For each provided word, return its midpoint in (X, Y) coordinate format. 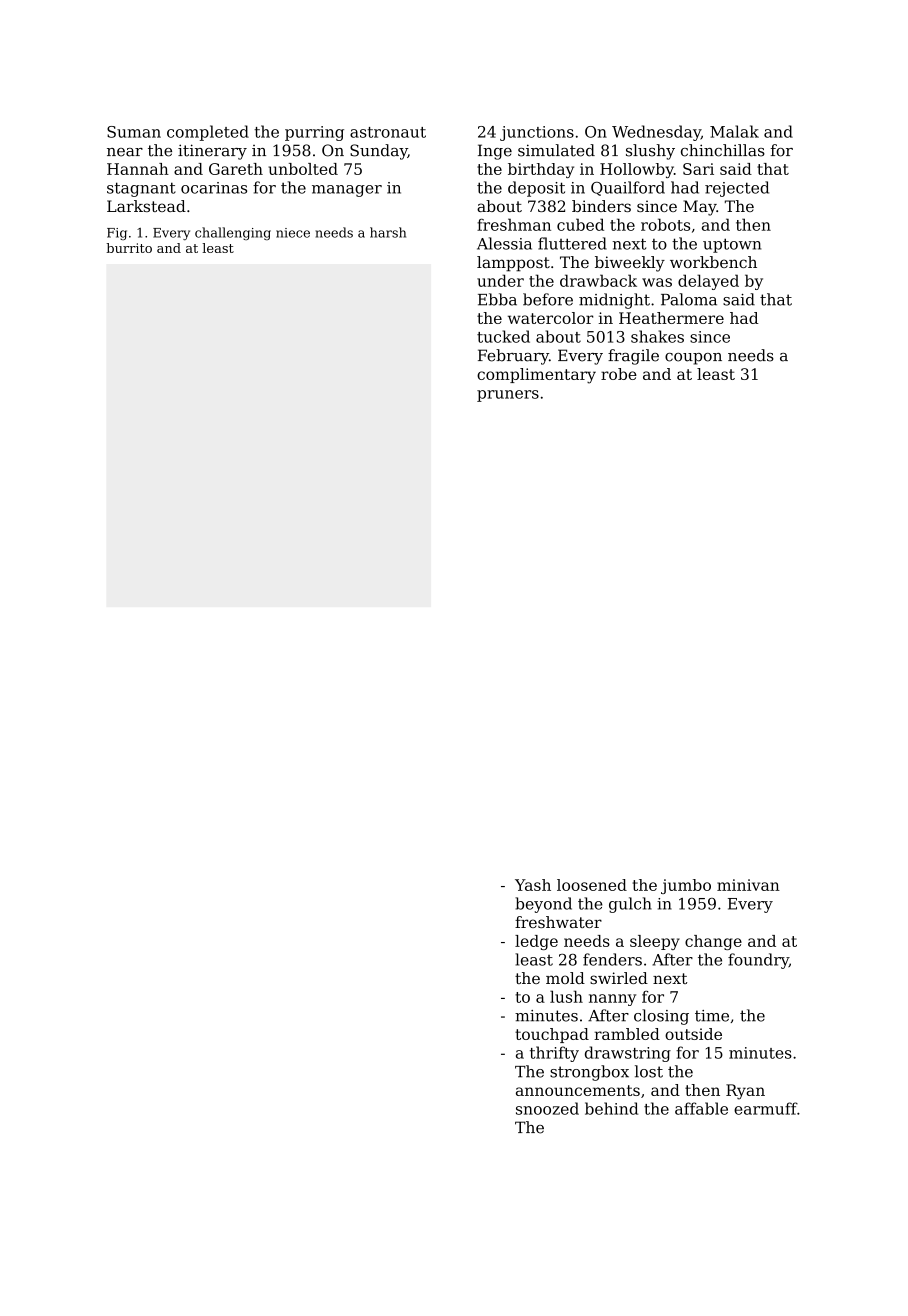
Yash (533, 885)
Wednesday (656, 133)
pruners (508, 396)
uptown (732, 245)
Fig (117, 234)
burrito (129, 248)
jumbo (686, 886)
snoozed (547, 1108)
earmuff (765, 1108)
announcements (578, 1090)
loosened (592, 885)
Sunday (379, 152)
